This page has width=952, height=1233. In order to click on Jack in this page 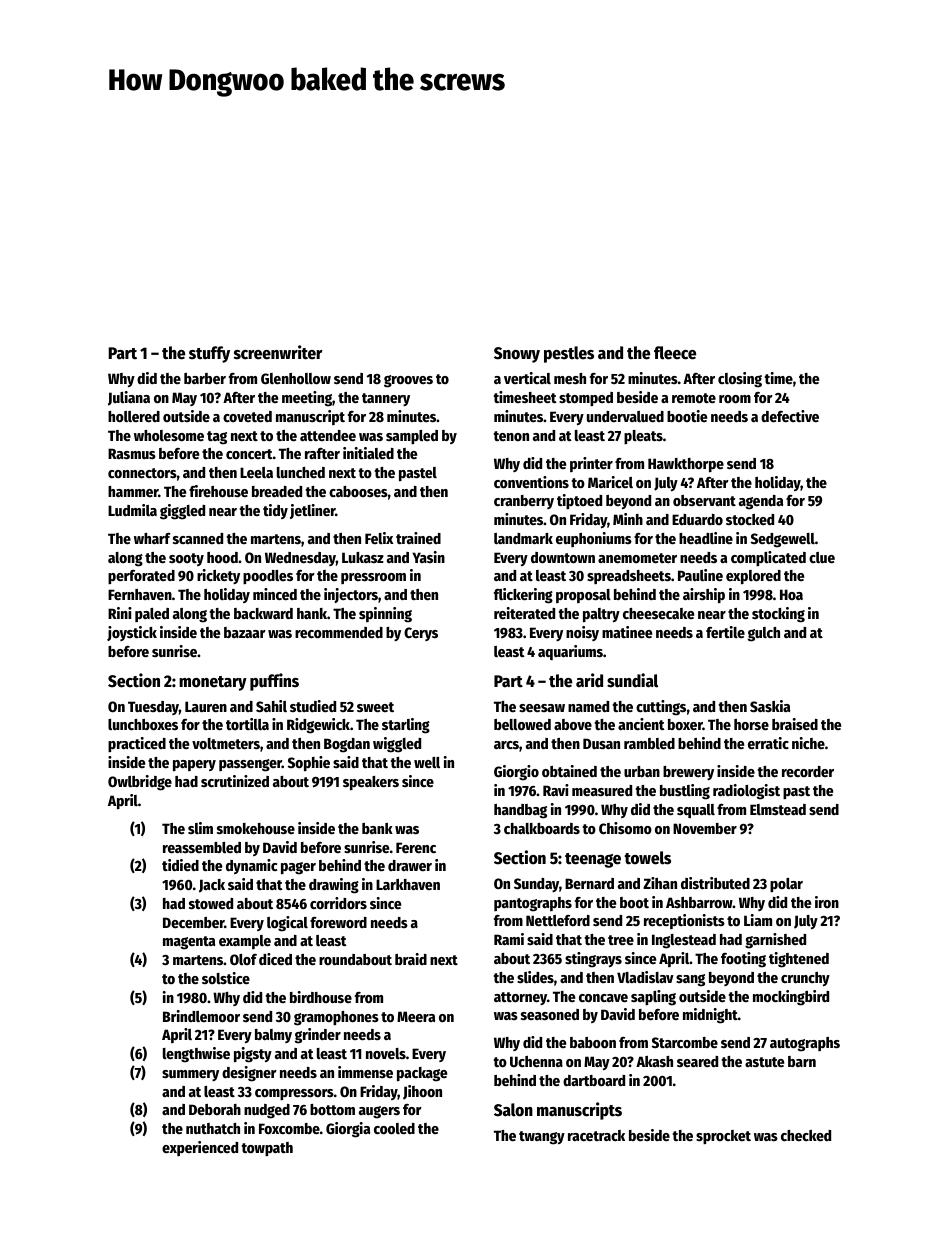, I will do `click(212, 886)`.
